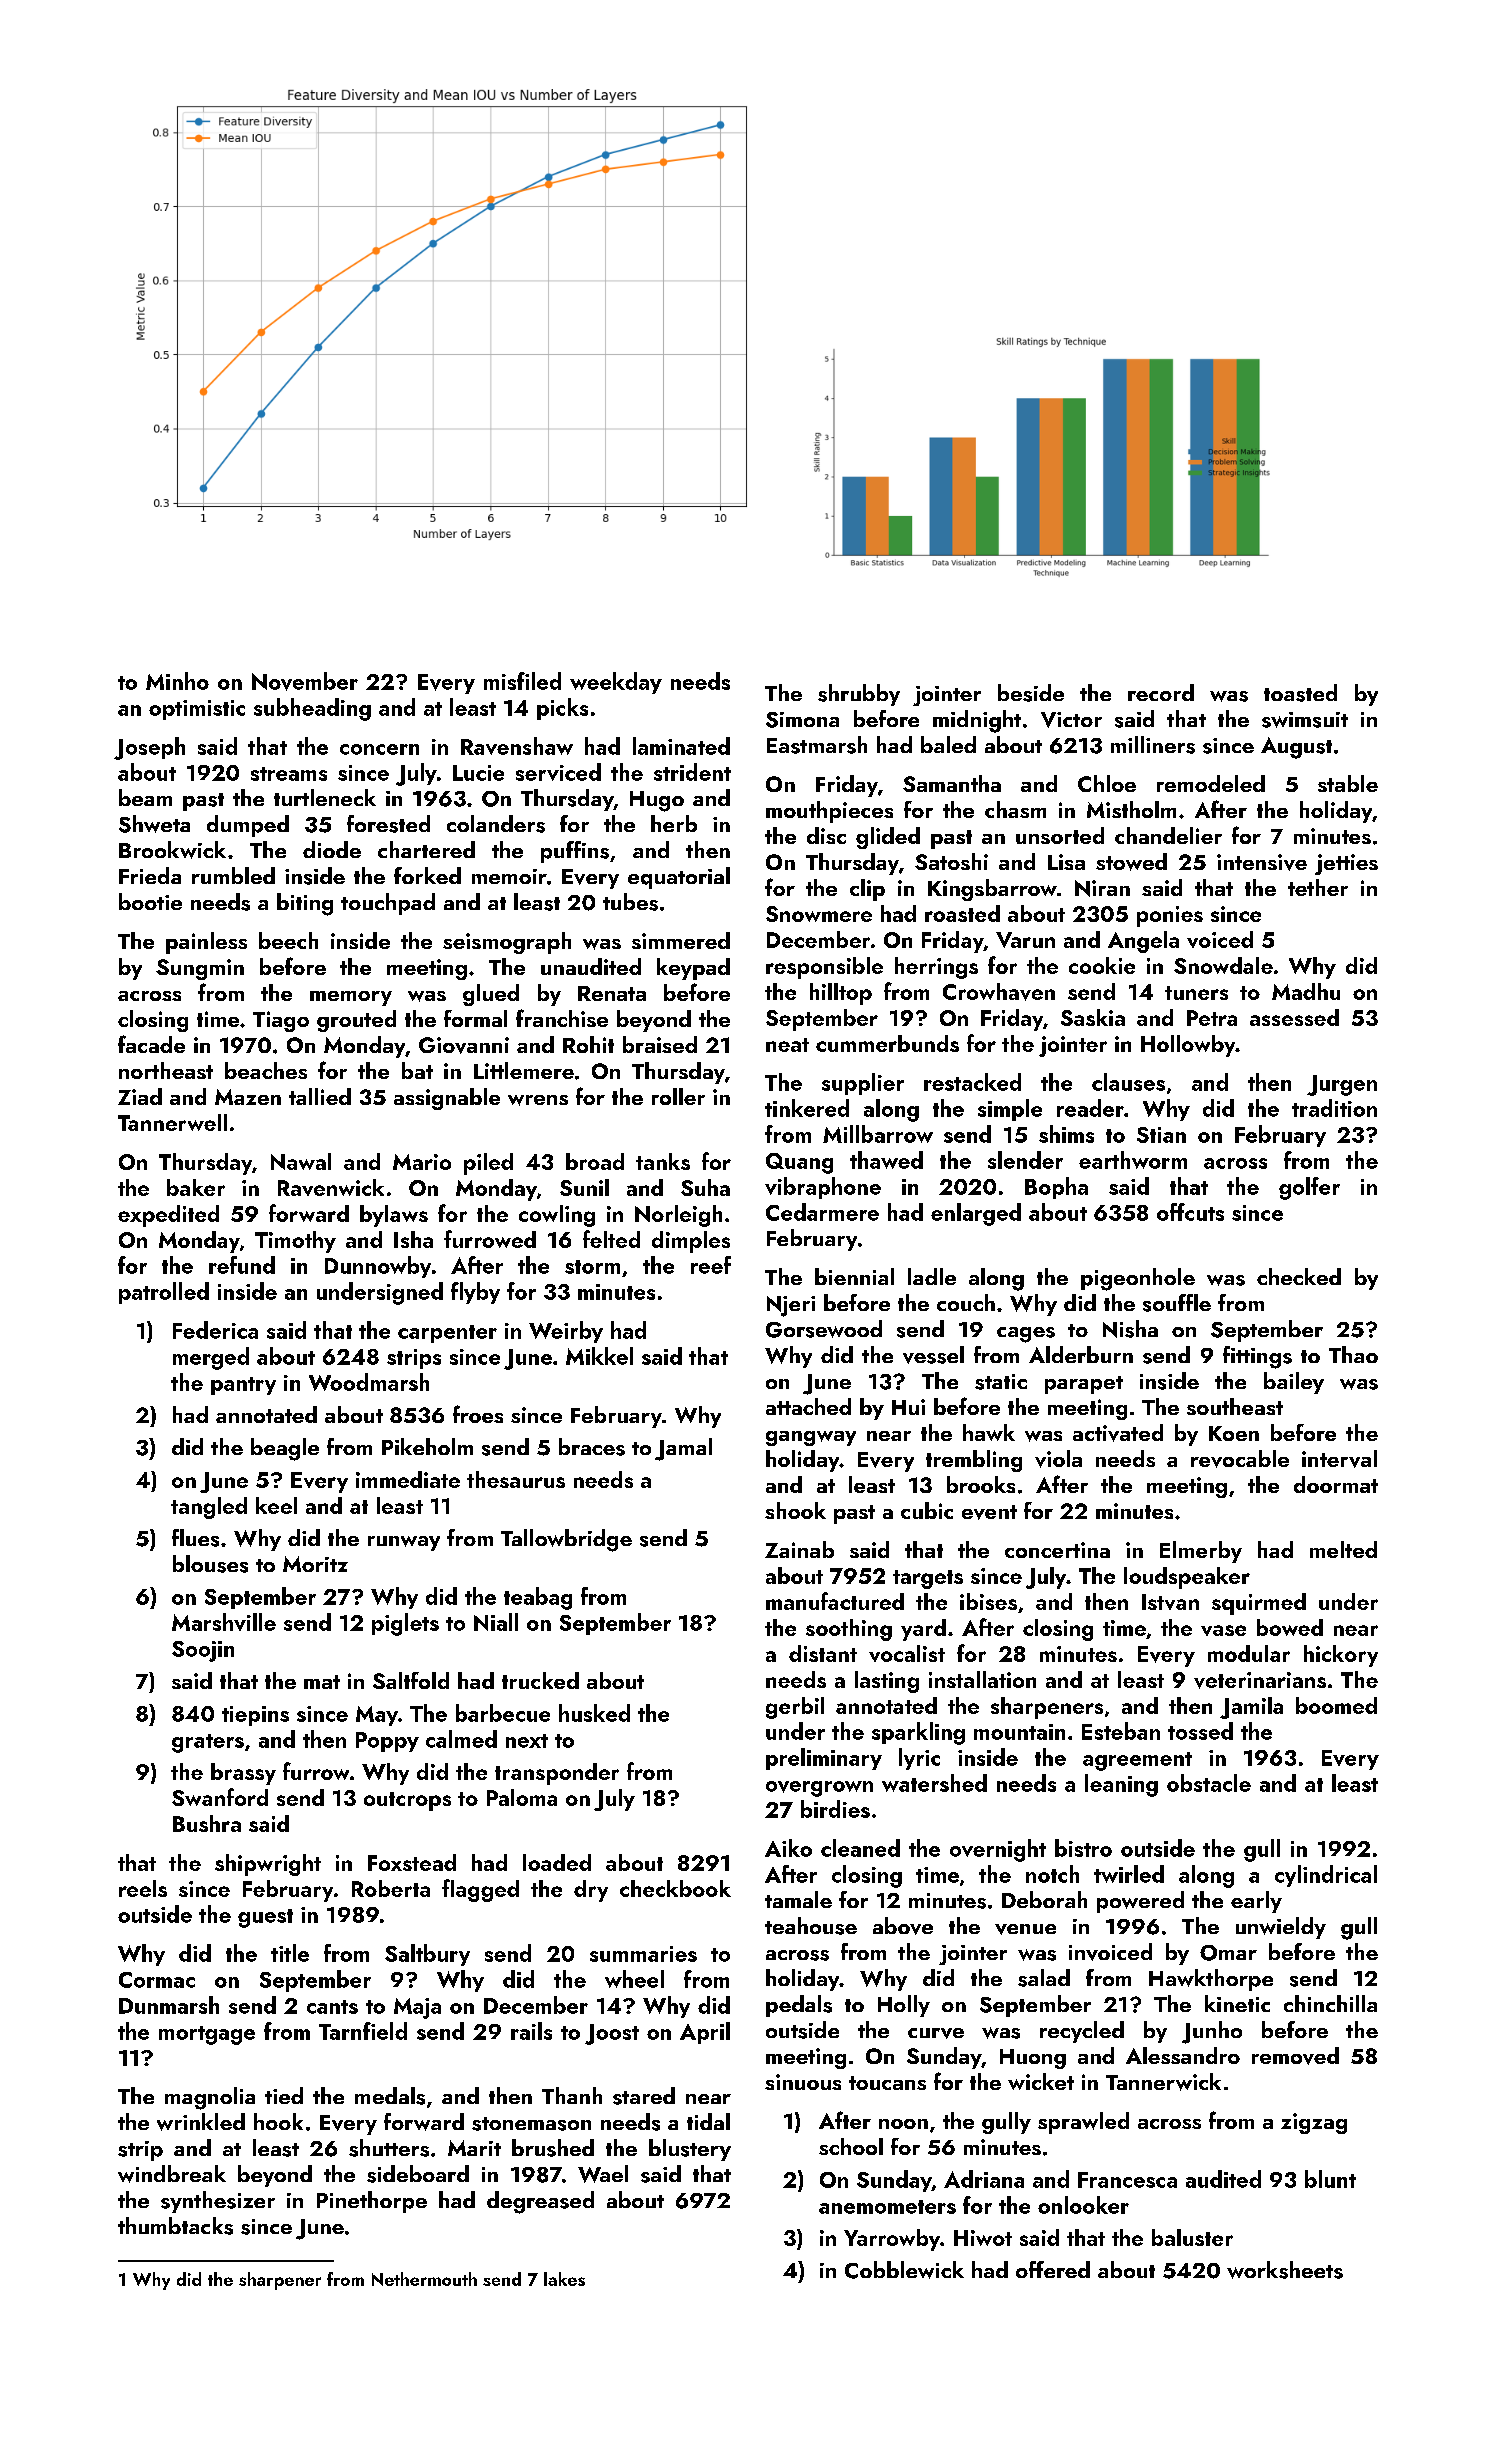  Describe the element at coordinates (999, 992) in the screenshot. I see `Crowhaven` at that location.
